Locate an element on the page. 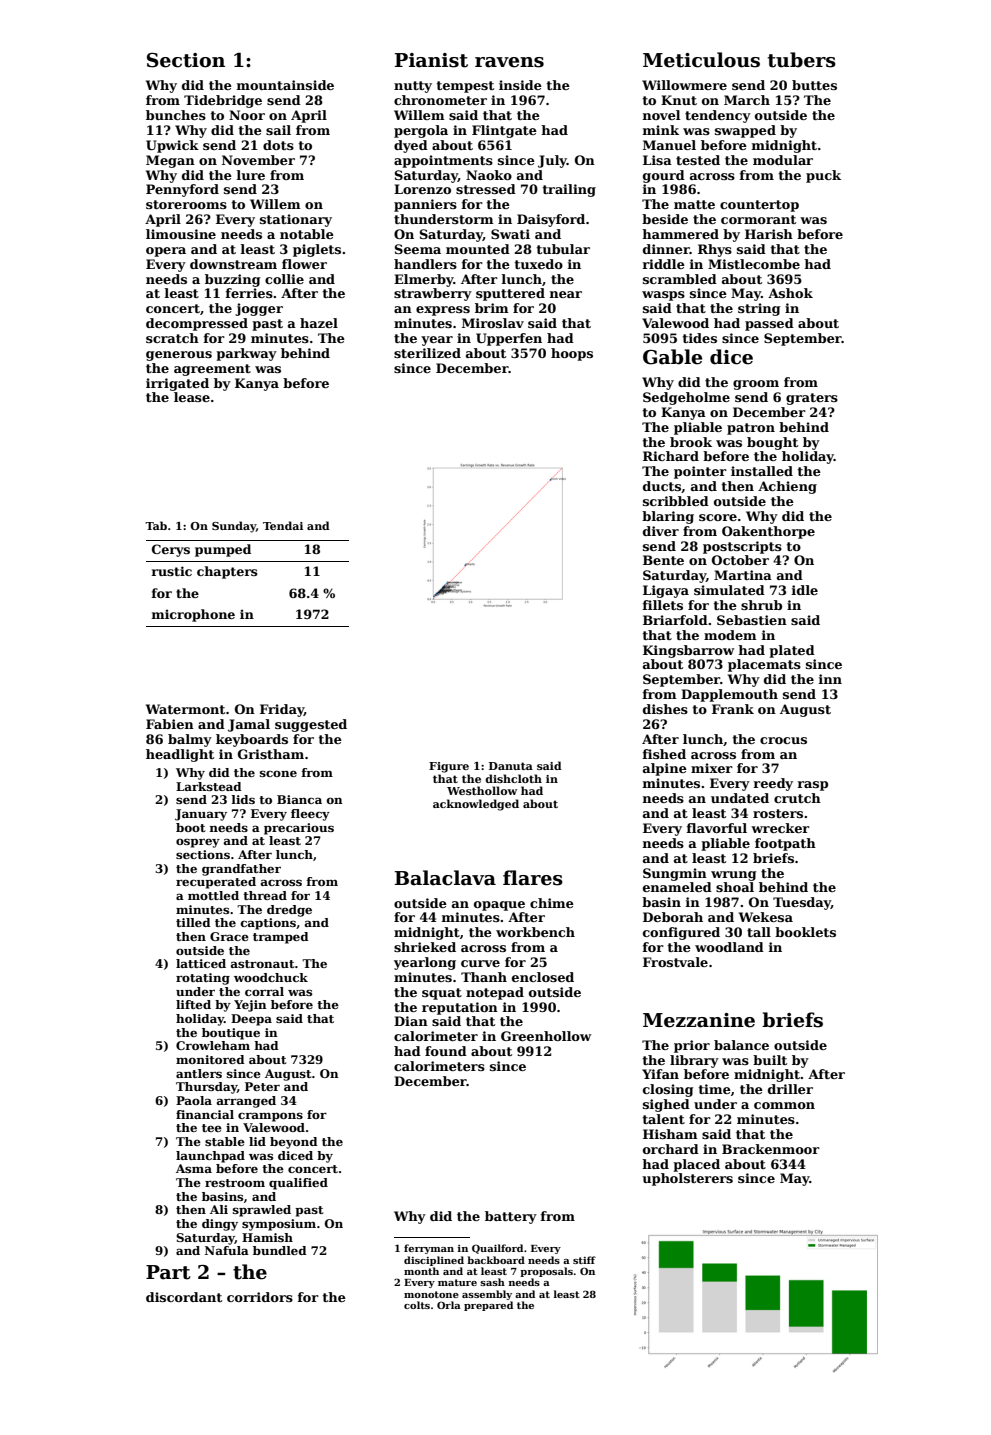 The width and height of the image is (991, 1435). proposals is located at coordinates (546, 1272).
